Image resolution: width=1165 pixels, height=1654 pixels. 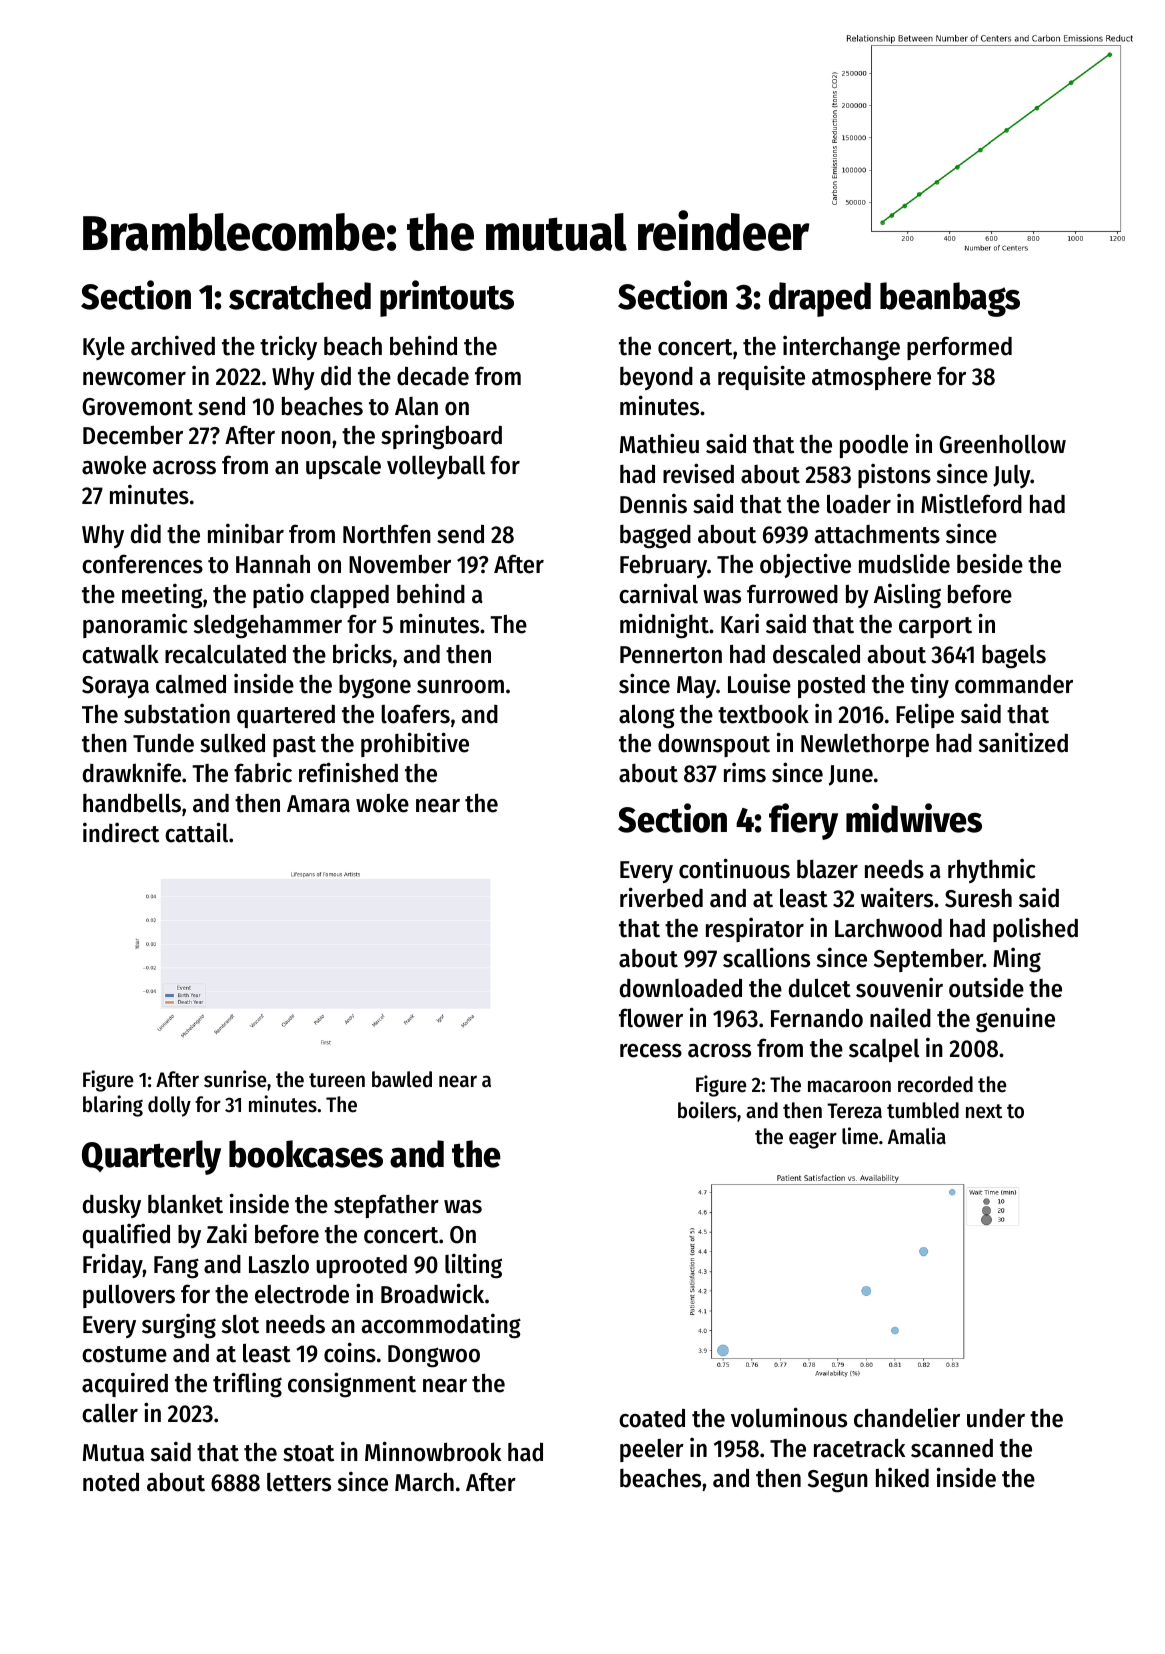 What do you see at coordinates (888, 928) in the document?
I see `Larchwood` at bounding box center [888, 928].
